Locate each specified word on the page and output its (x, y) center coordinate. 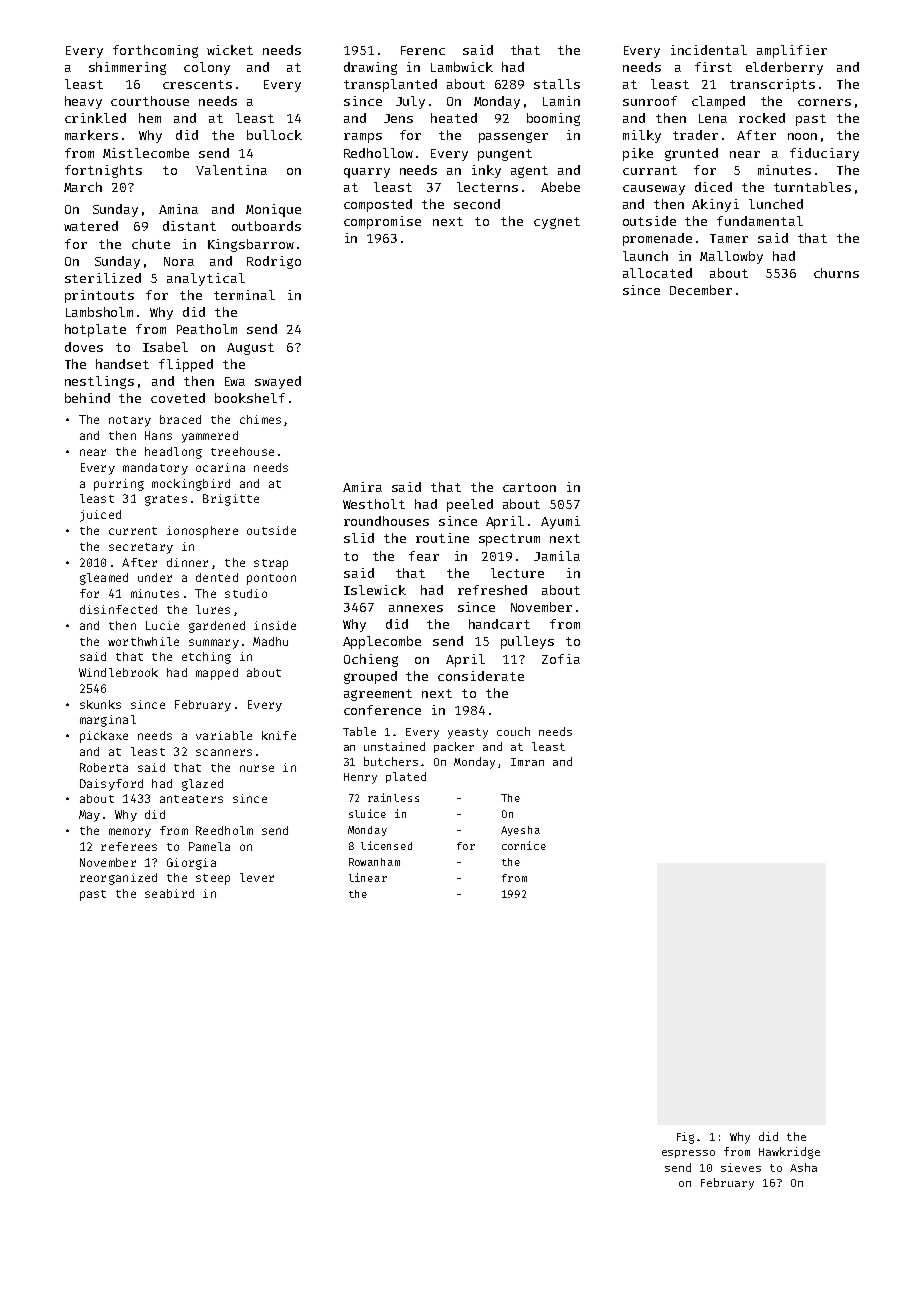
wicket (230, 50)
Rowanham (374, 862)
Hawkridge (789, 1153)
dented (217, 577)
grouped (370, 677)
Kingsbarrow (251, 245)
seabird (169, 893)
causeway (654, 190)
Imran (527, 762)
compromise (382, 222)
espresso (688, 1154)
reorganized (118, 879)
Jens (398, 118)
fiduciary (824, 154)
